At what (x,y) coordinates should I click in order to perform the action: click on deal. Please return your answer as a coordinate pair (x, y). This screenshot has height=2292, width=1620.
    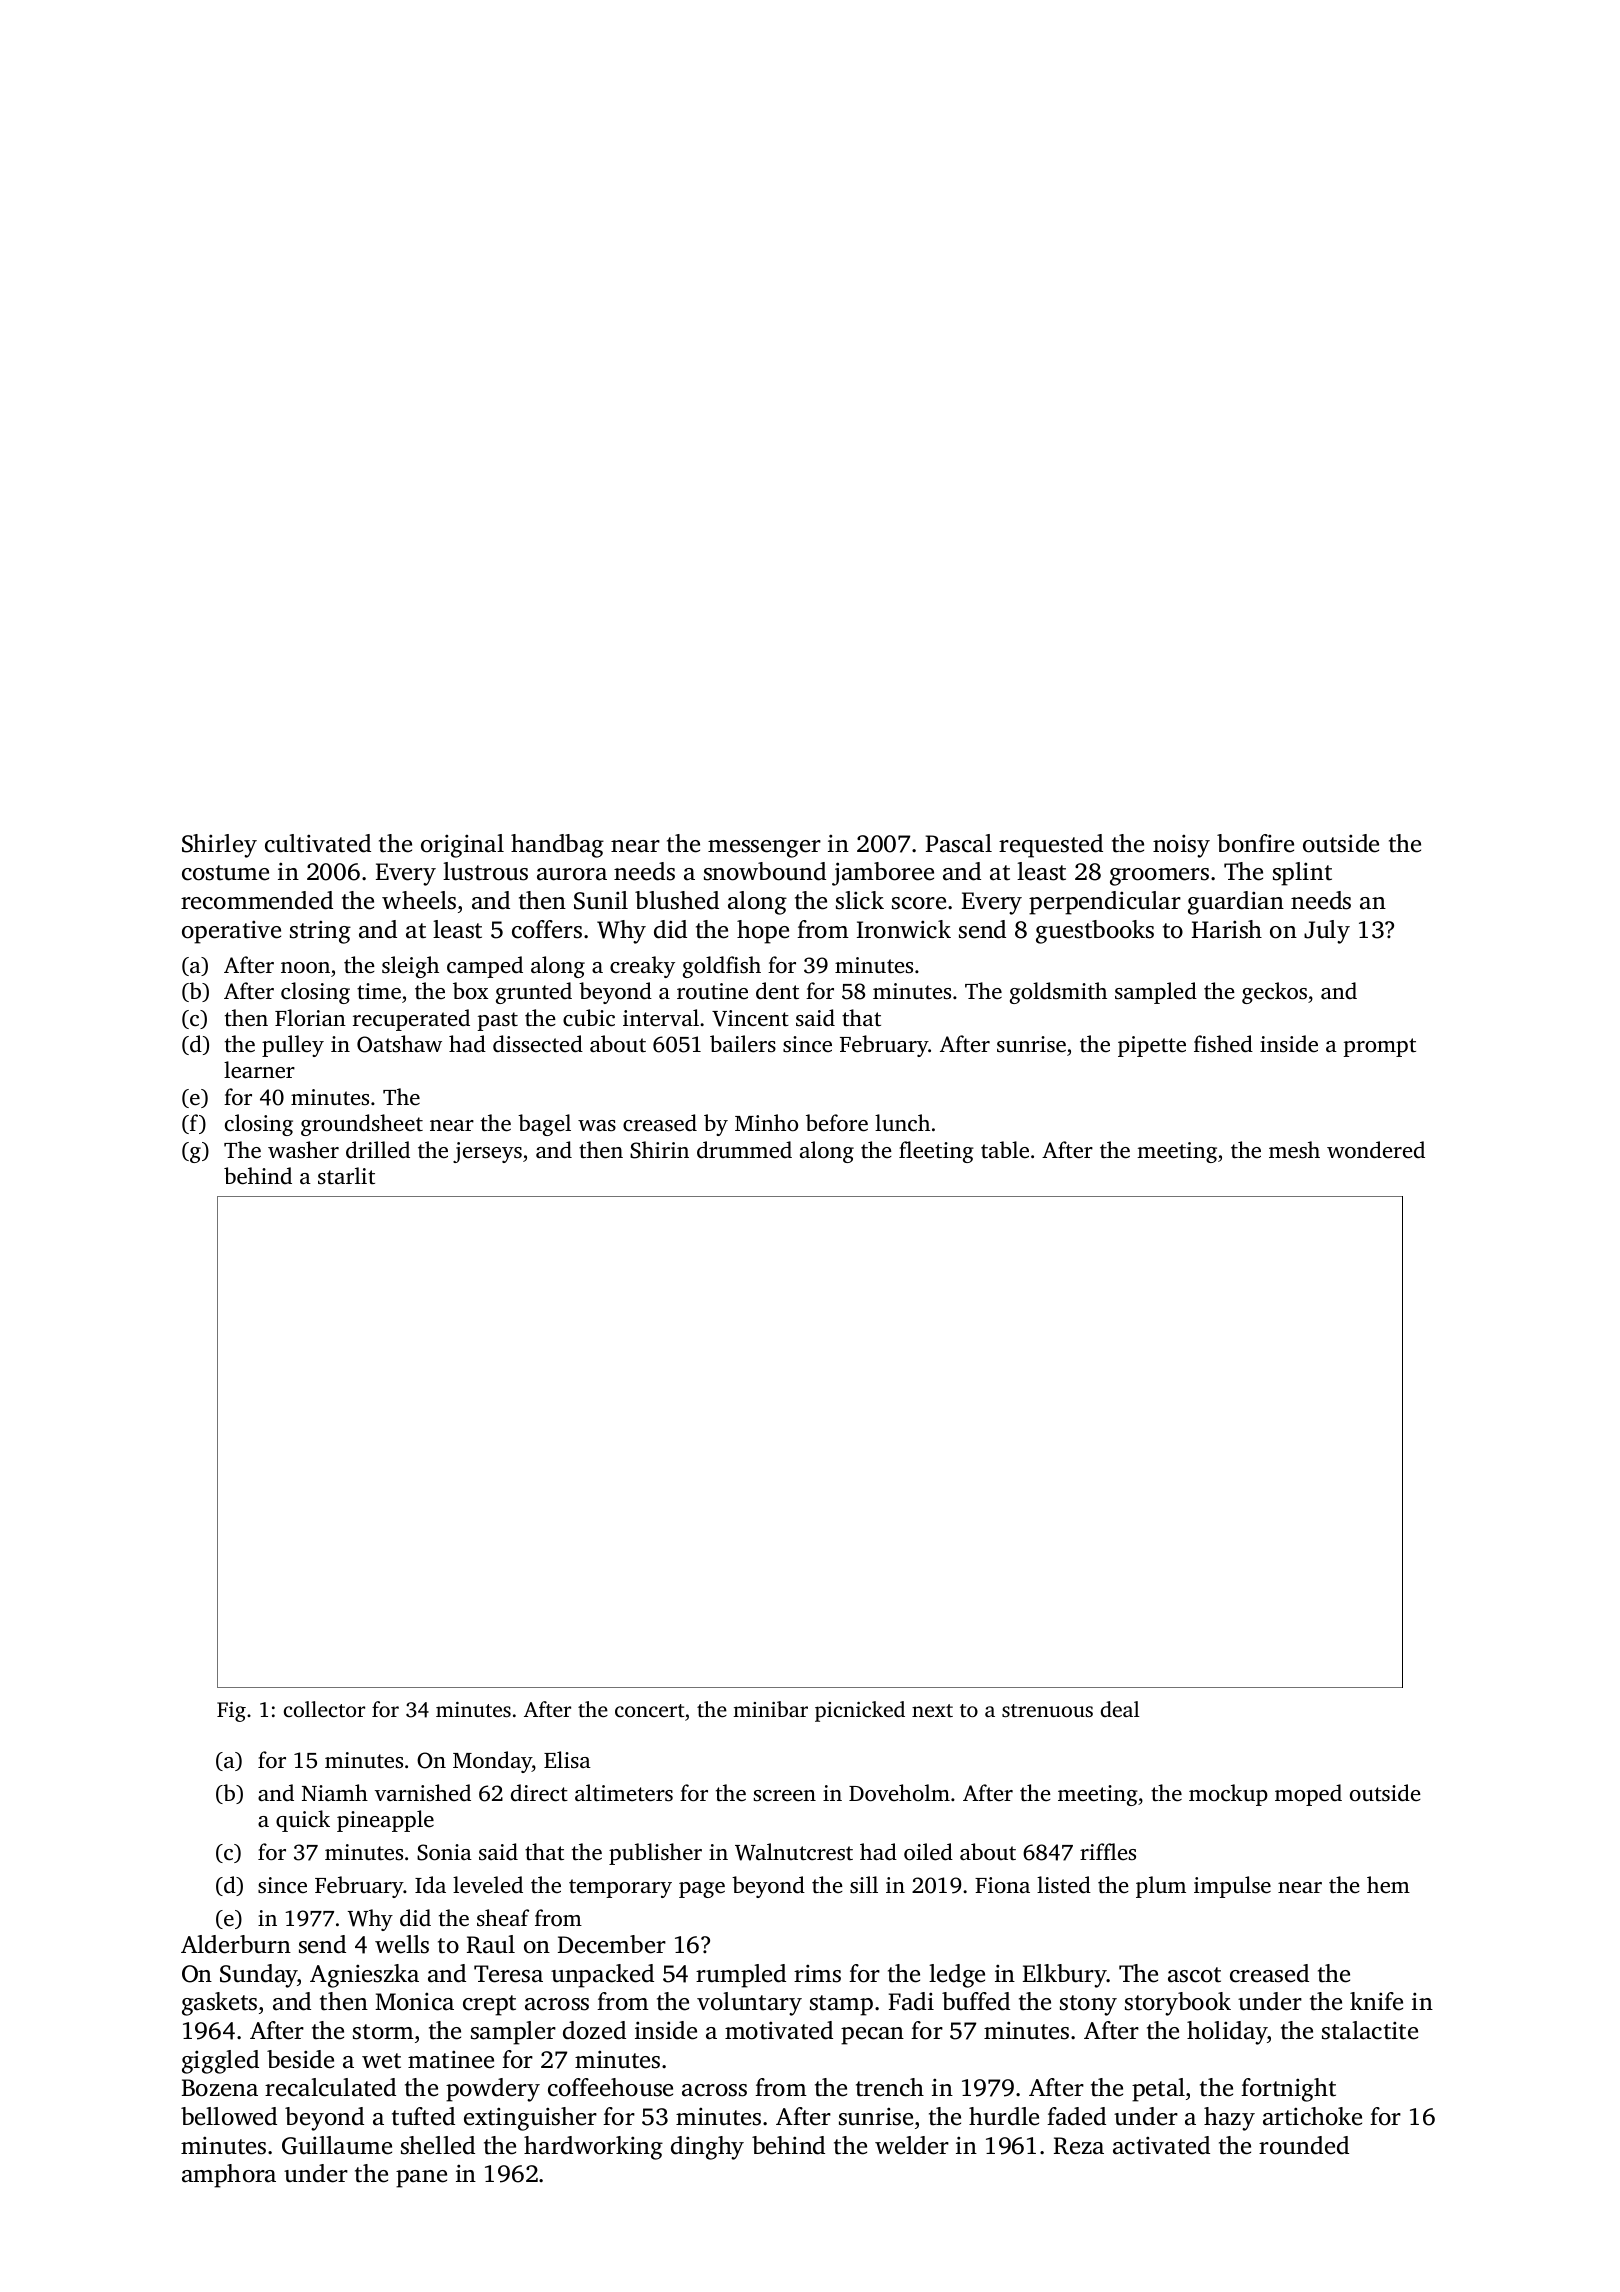
    Looking at the image, I should click on (1120, 1709).
